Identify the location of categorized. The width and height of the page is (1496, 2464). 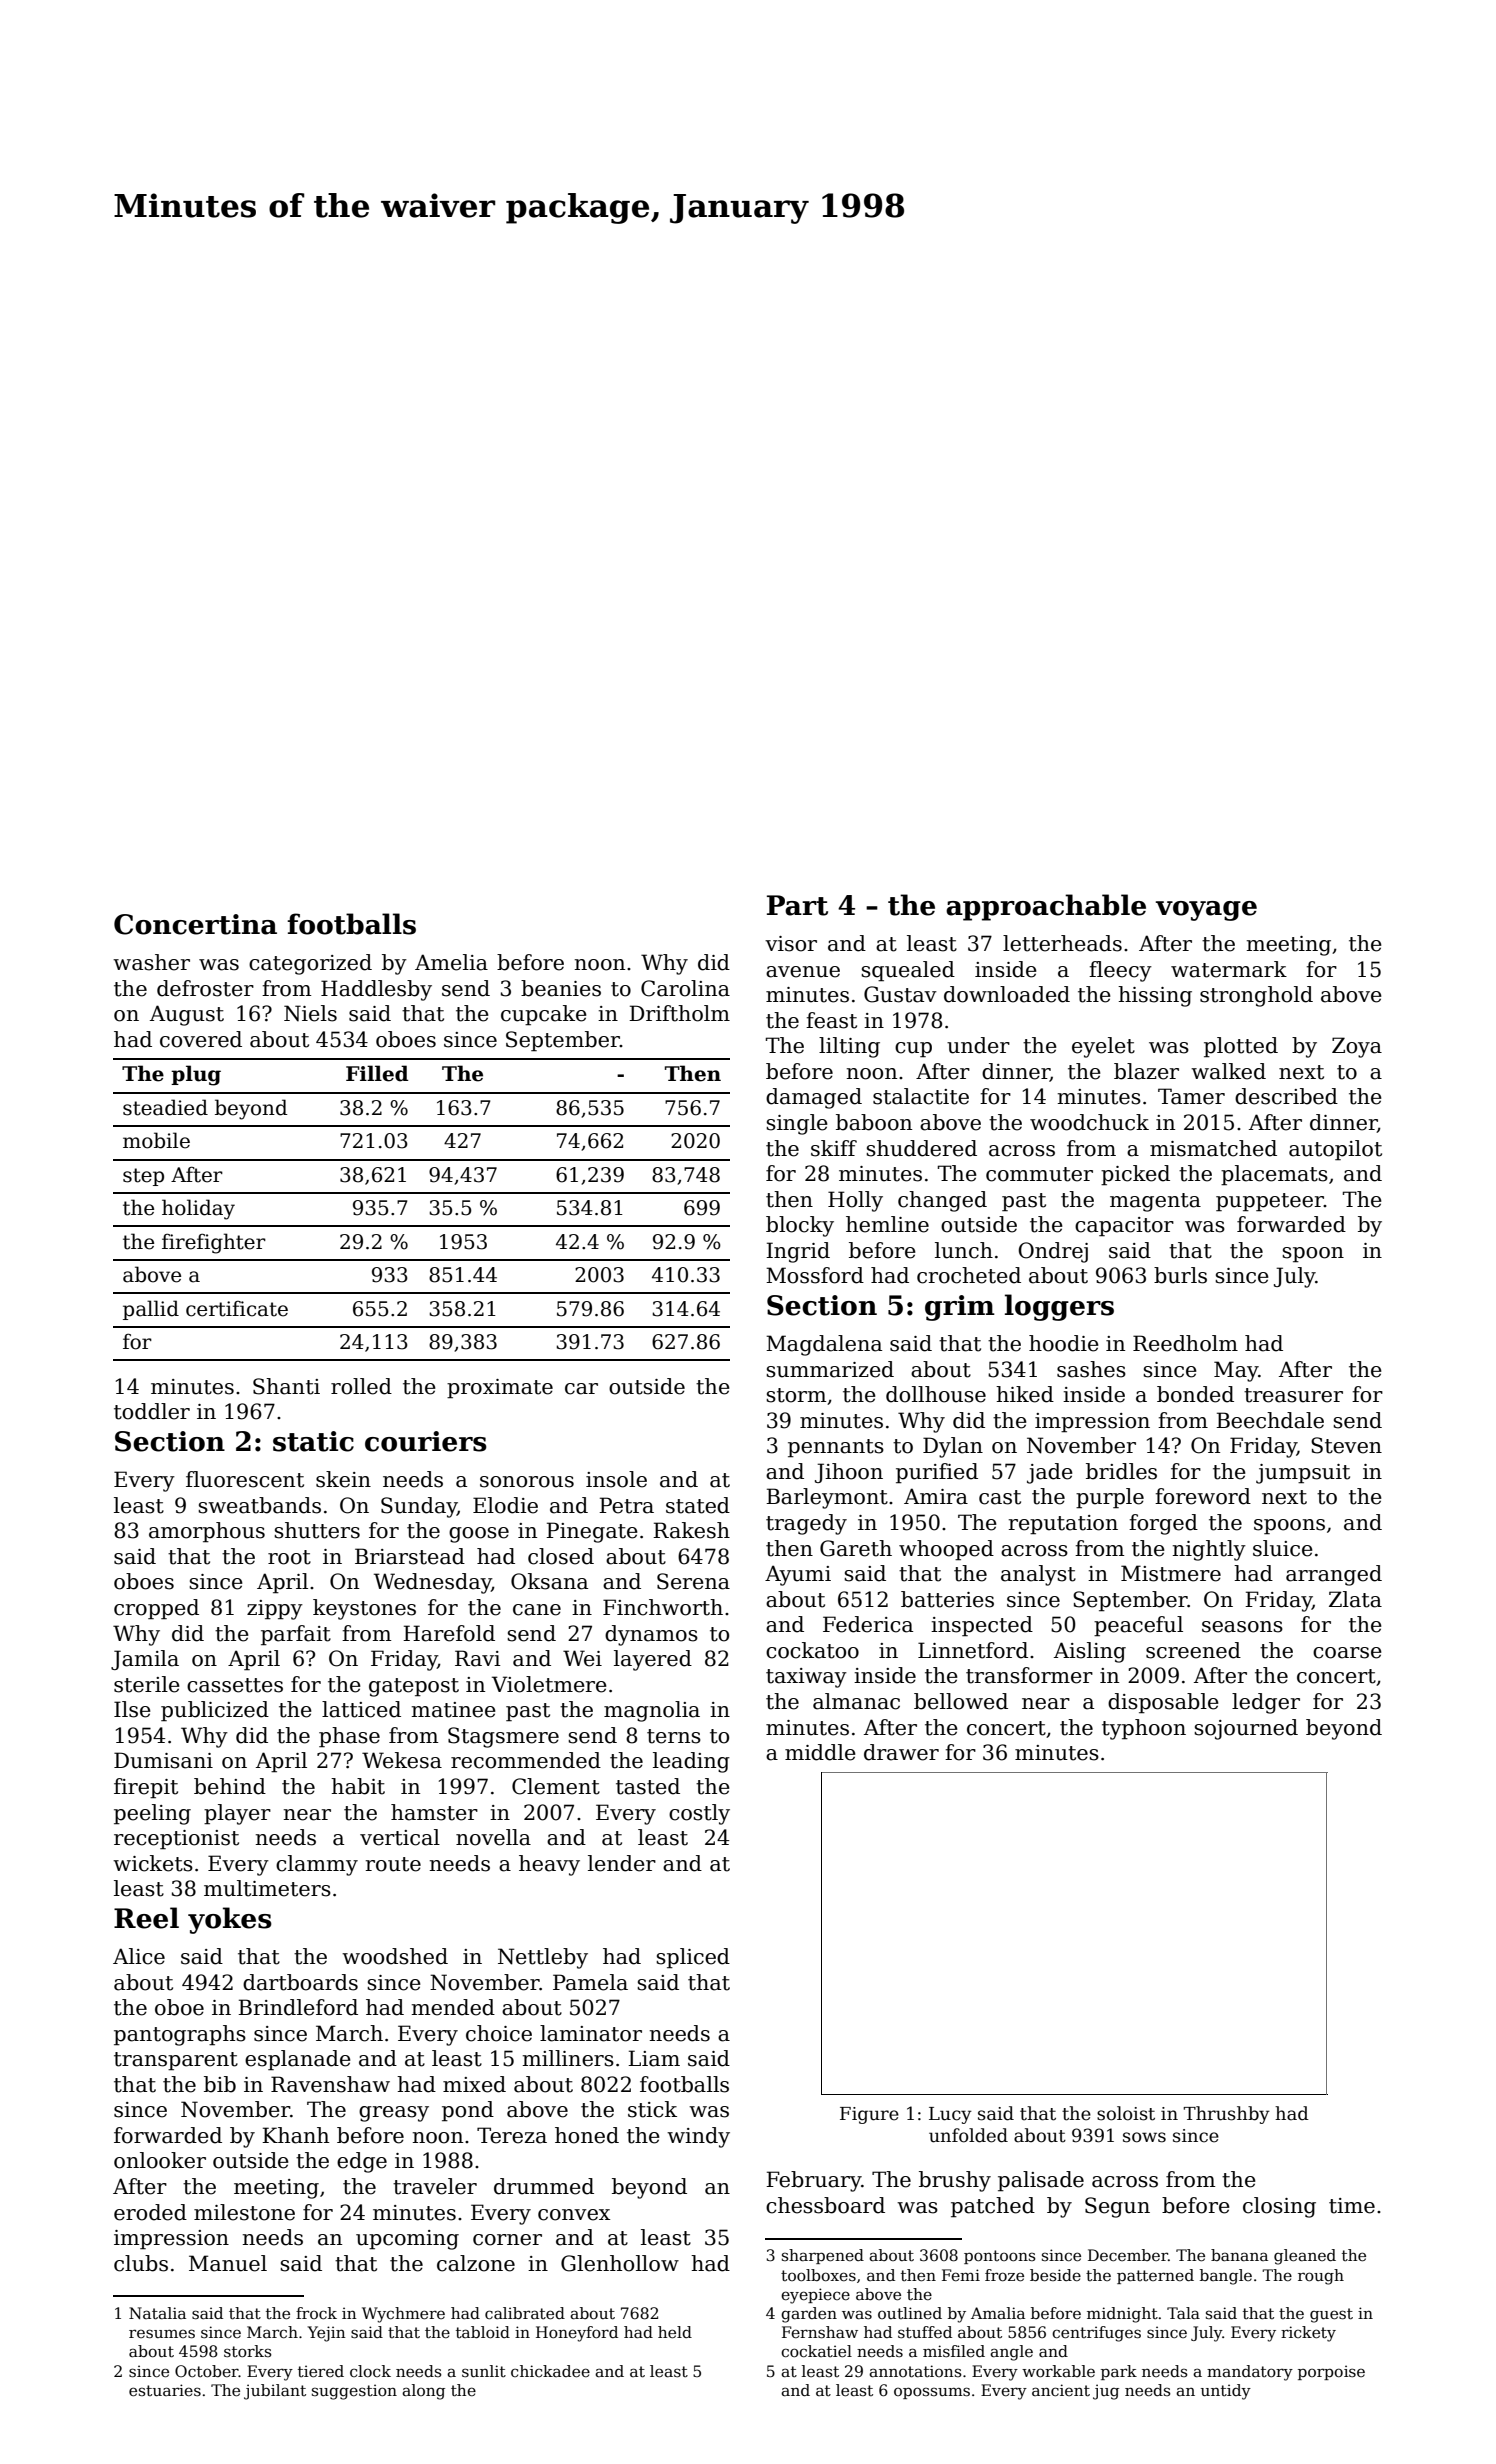
(310, 964).
